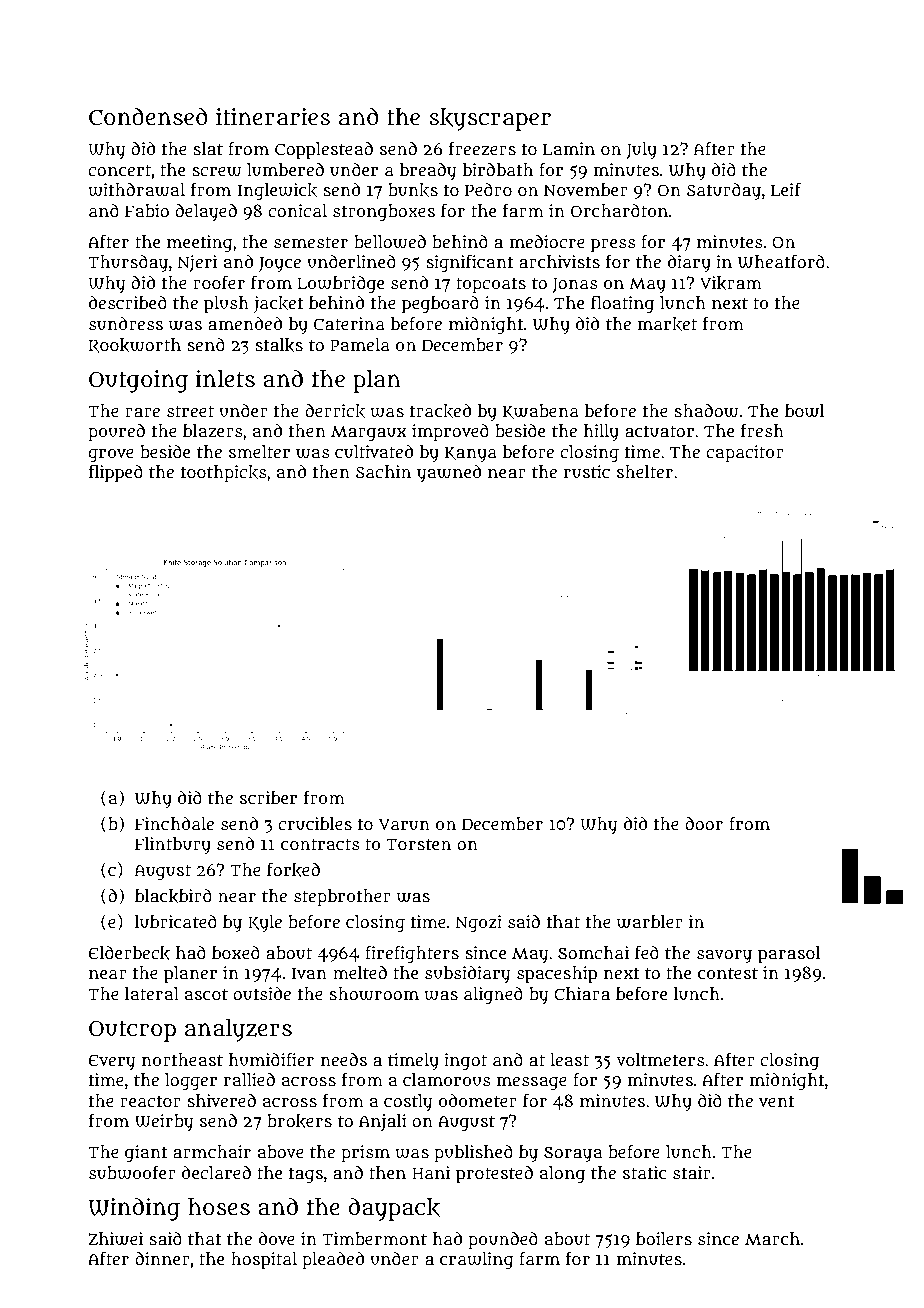  I want to click on capacitor, so click(745, 454).
